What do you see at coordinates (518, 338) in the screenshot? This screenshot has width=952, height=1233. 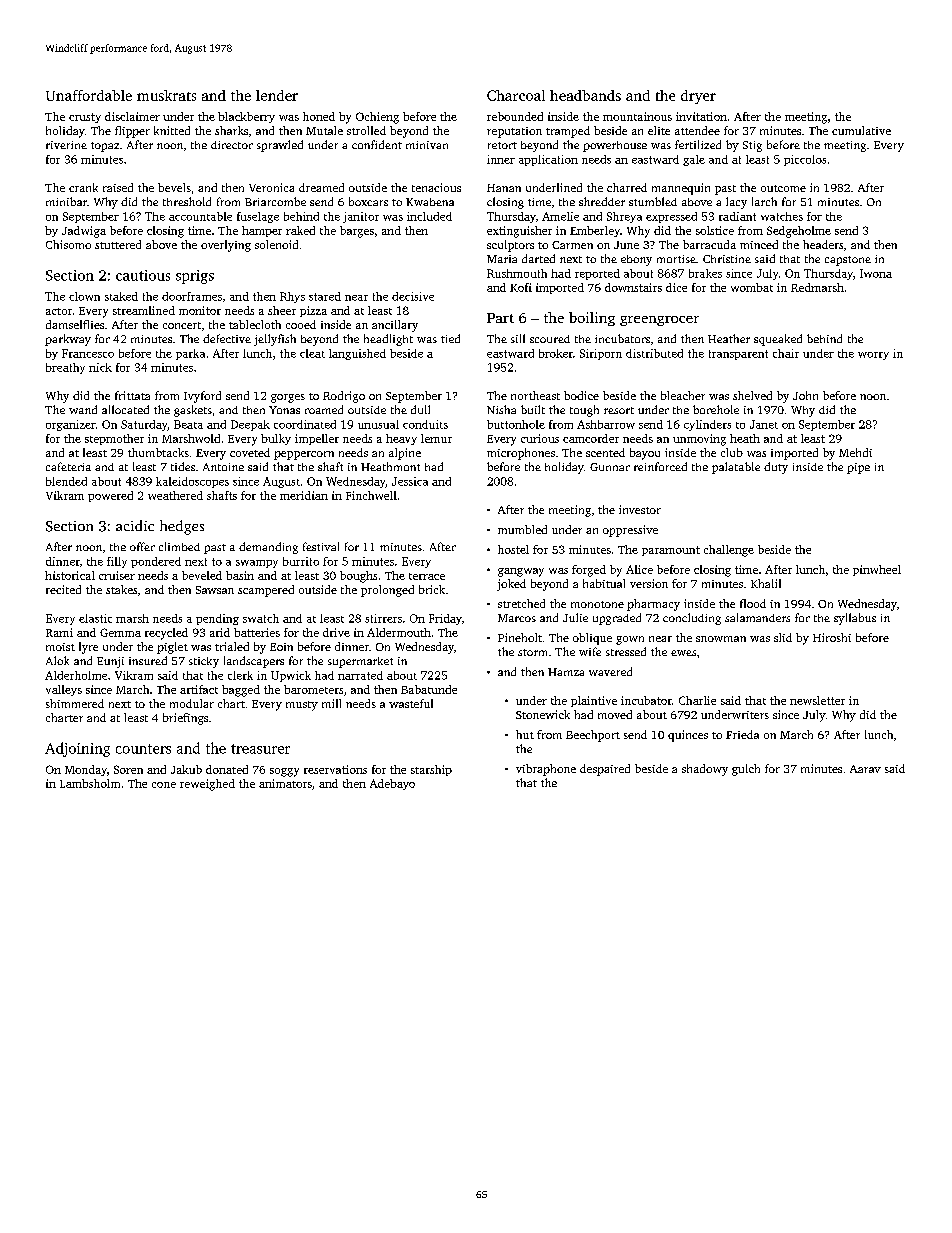 I see `sill` at bounding box center [518, 338].
